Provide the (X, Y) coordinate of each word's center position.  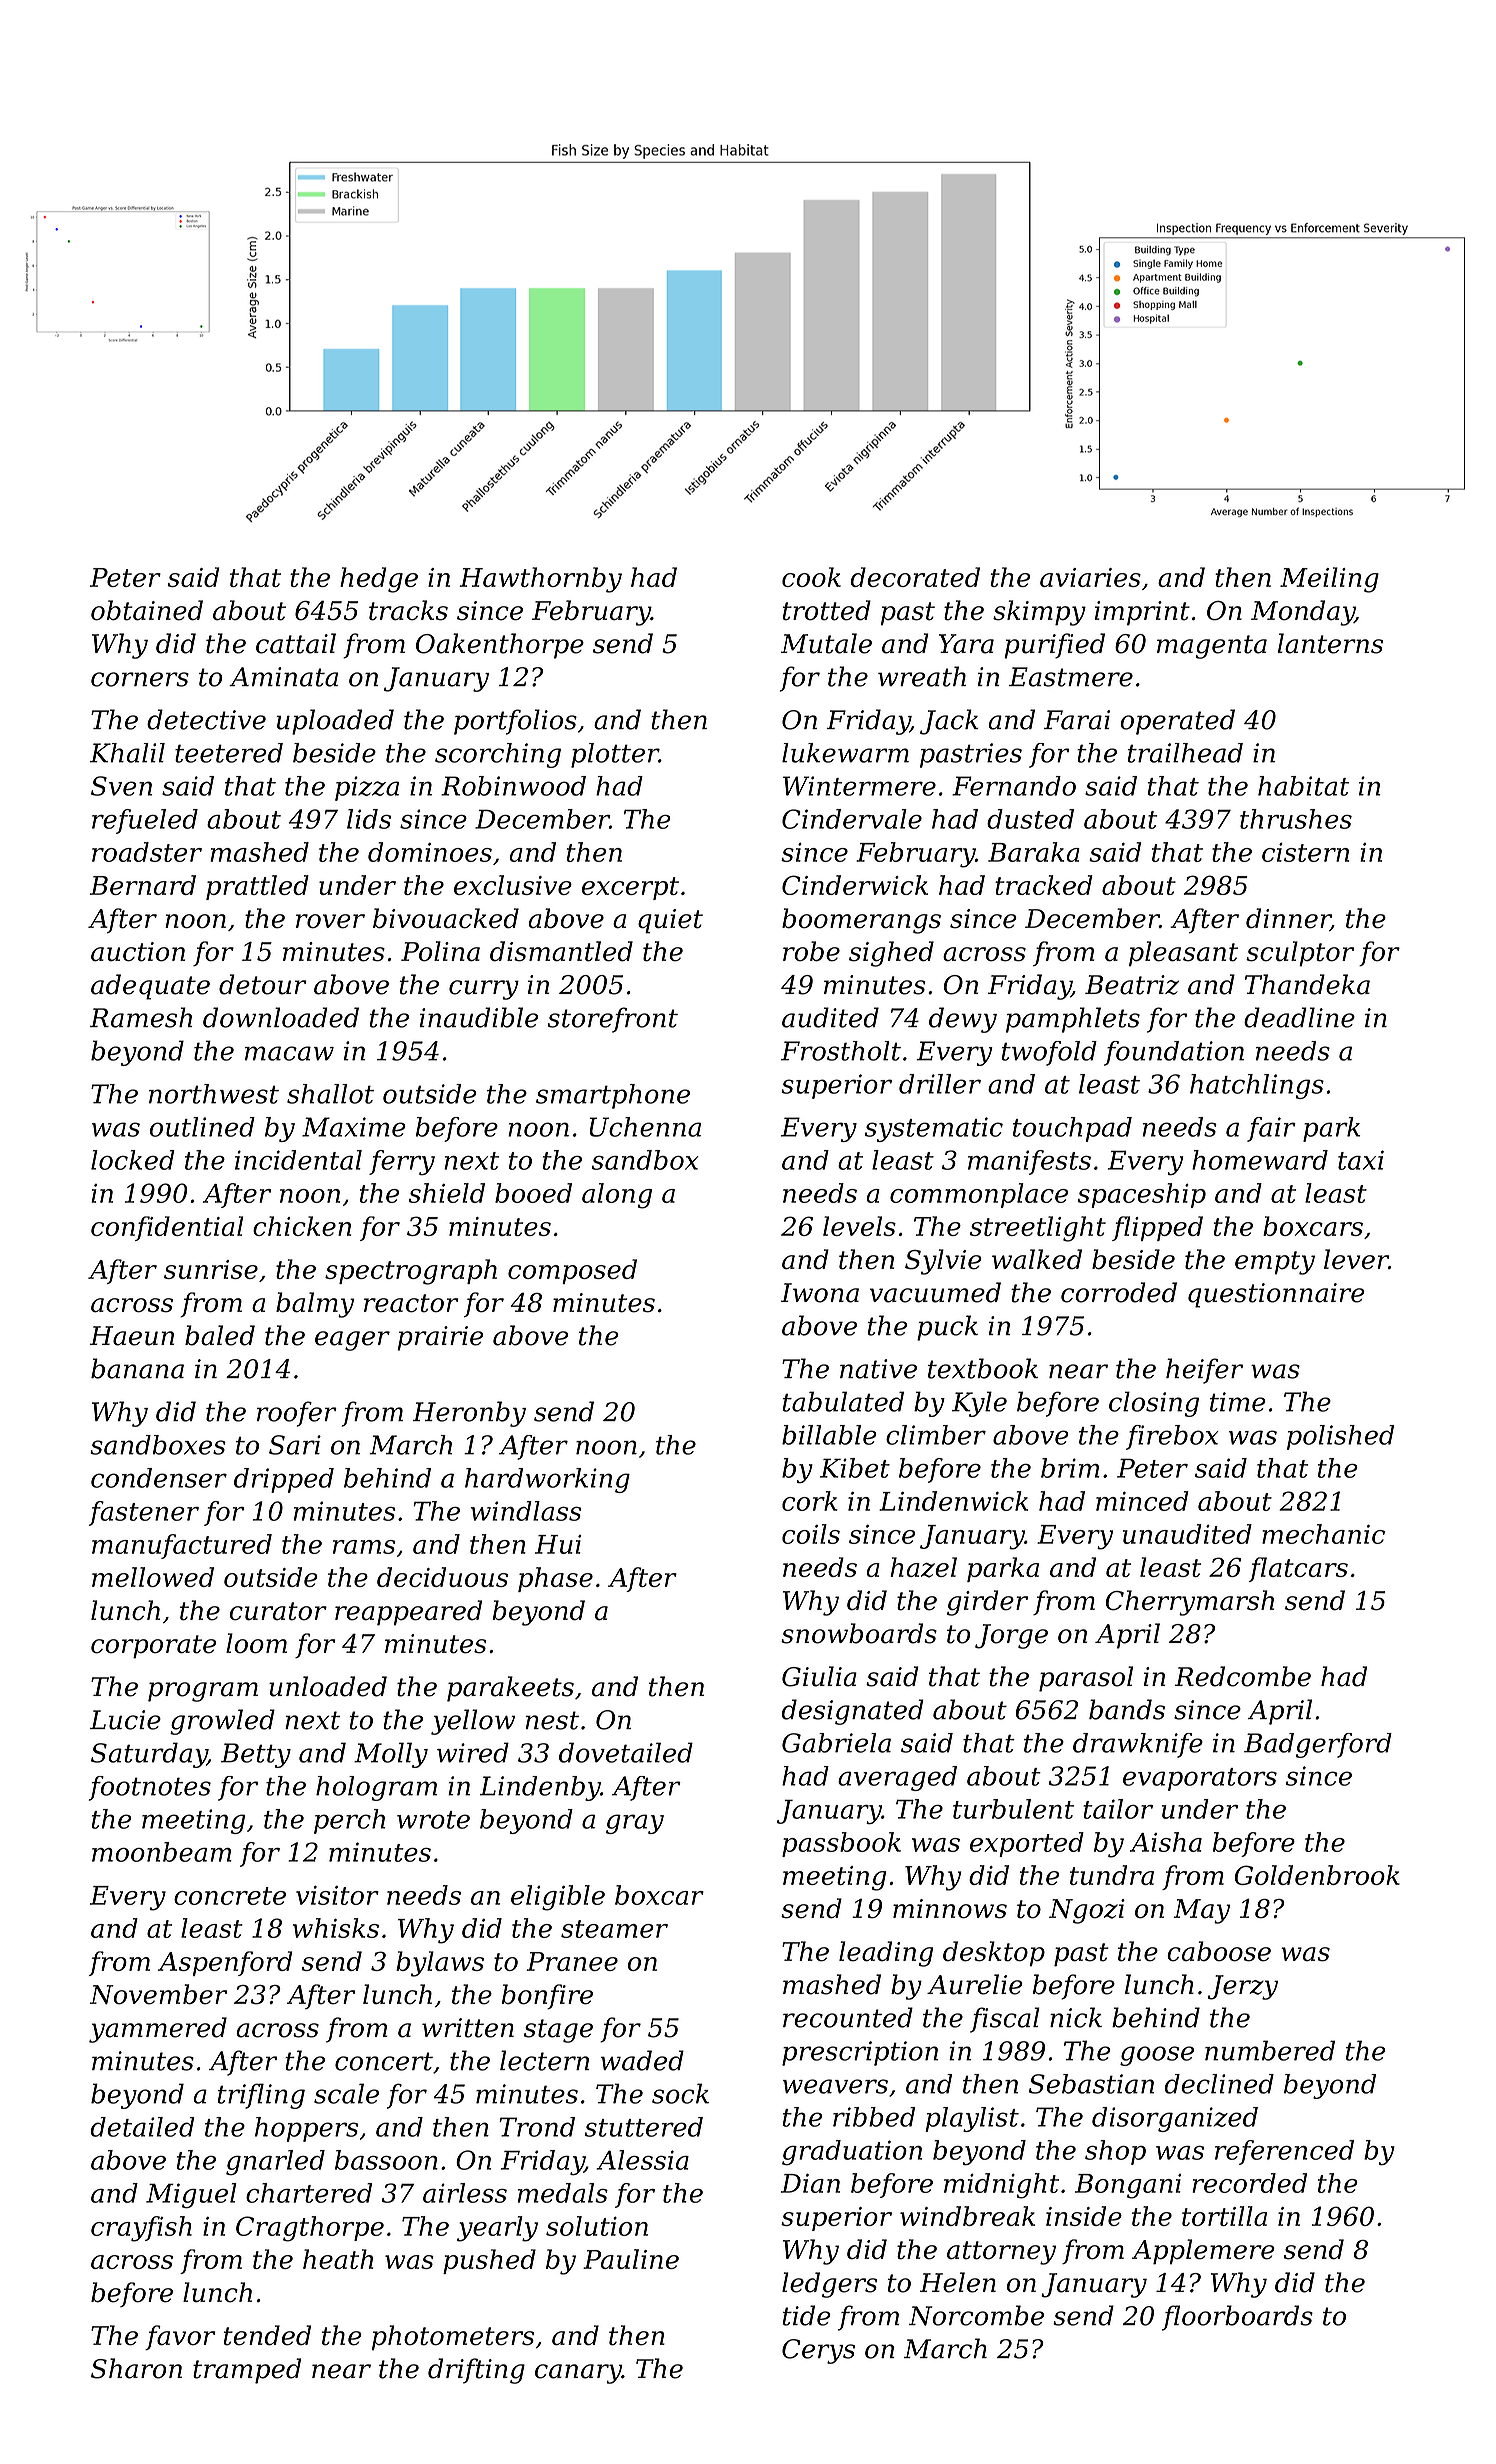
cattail (296, 643)
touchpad (1072, 1129)
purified (1054, 646)
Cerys (818, 2351)
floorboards (1237, 2318)
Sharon (136, 2368)
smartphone (613, 1096)
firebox (1172, 1437)
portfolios (515, 722)
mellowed (153, 1577)
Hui (558, 1544)
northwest (214, 1094)
